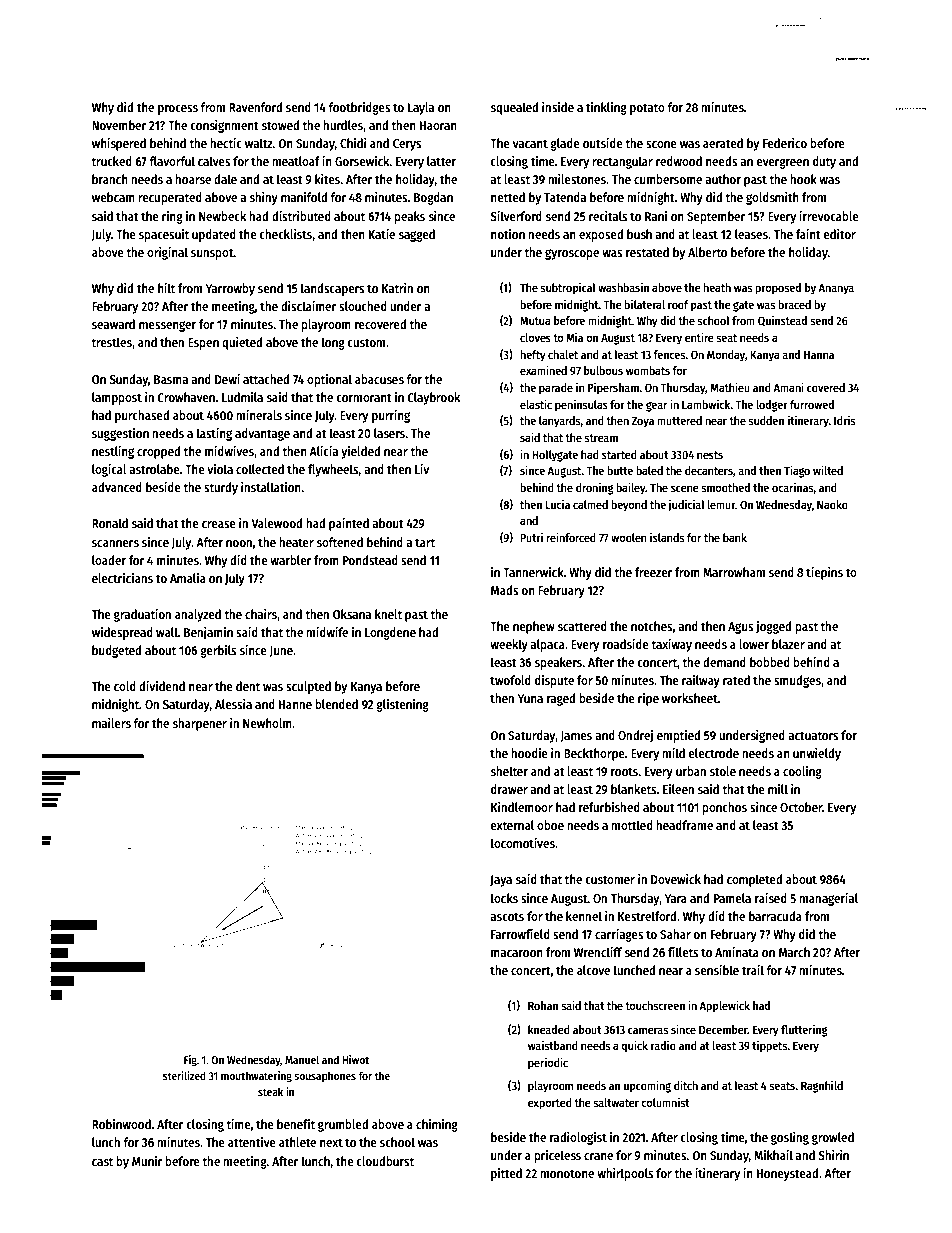 The image size is (952, 1233). Describe the element at coordinates (509, 645) in the screenshot. I see `weekly` at that location.
